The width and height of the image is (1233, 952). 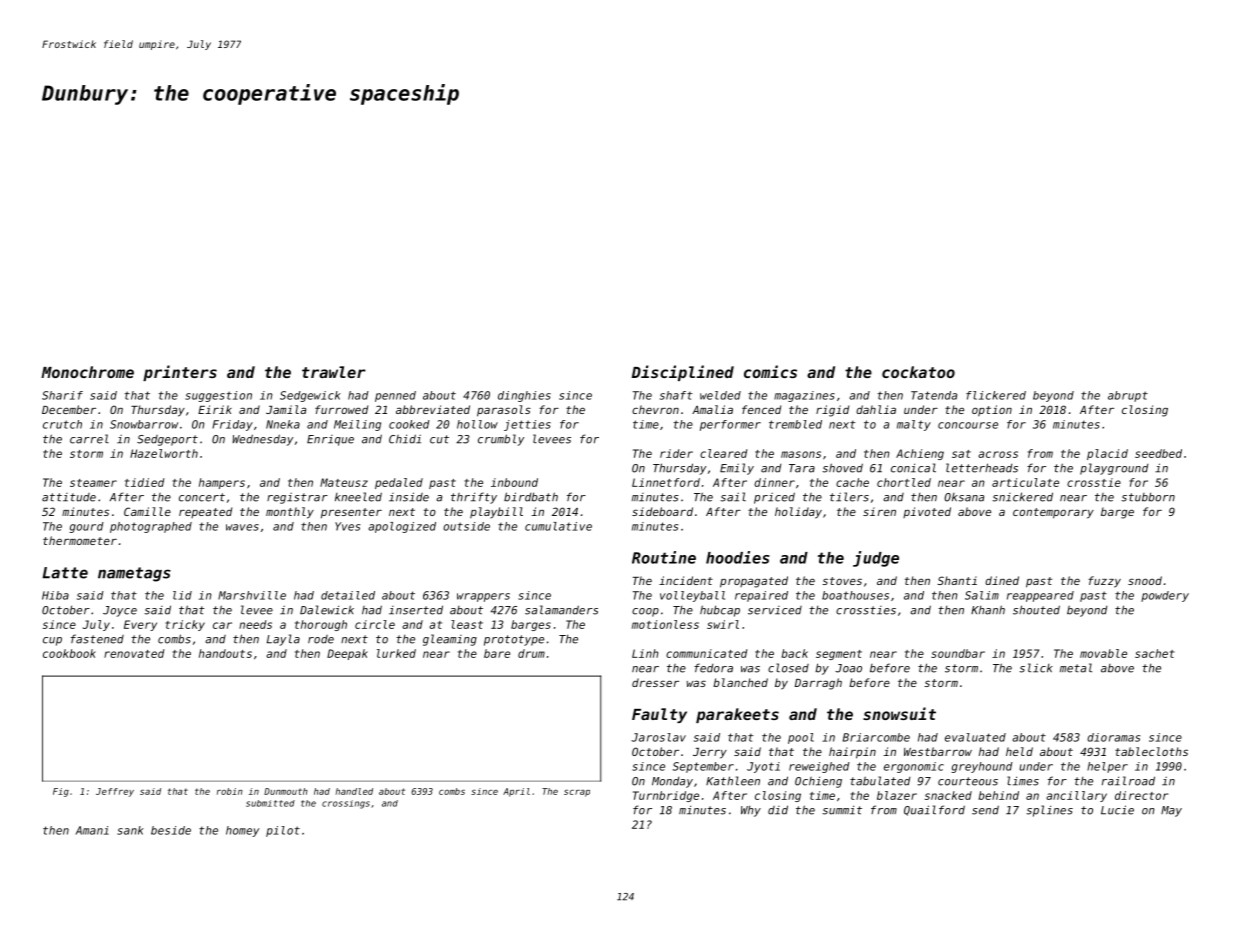 What do you see at coordinates (334, 372) in the image?
I see `trawler` at bounding box center [334, 372].
